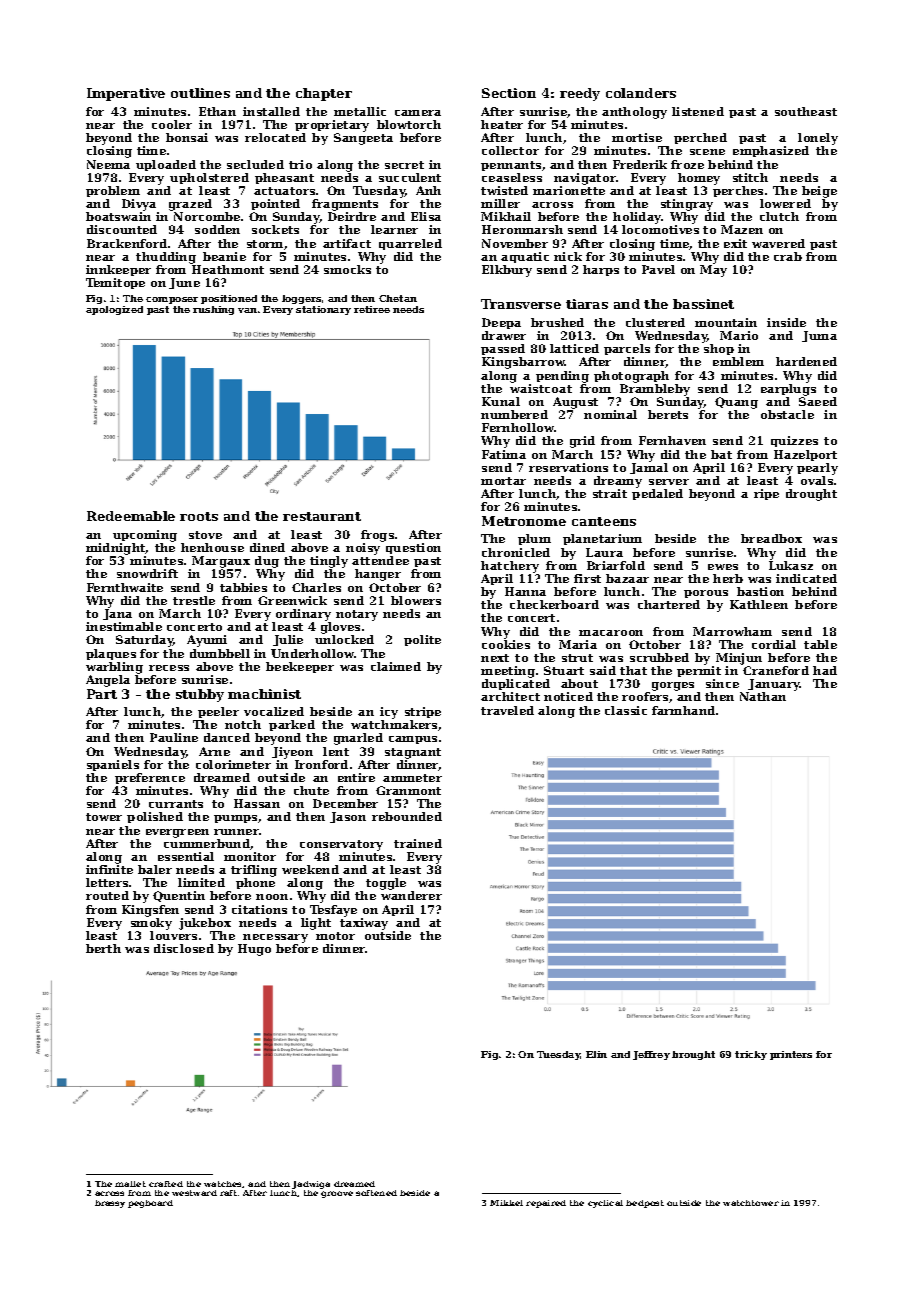 The image size is (924, 1308). I want to click on printers, so click(791, 1055).
